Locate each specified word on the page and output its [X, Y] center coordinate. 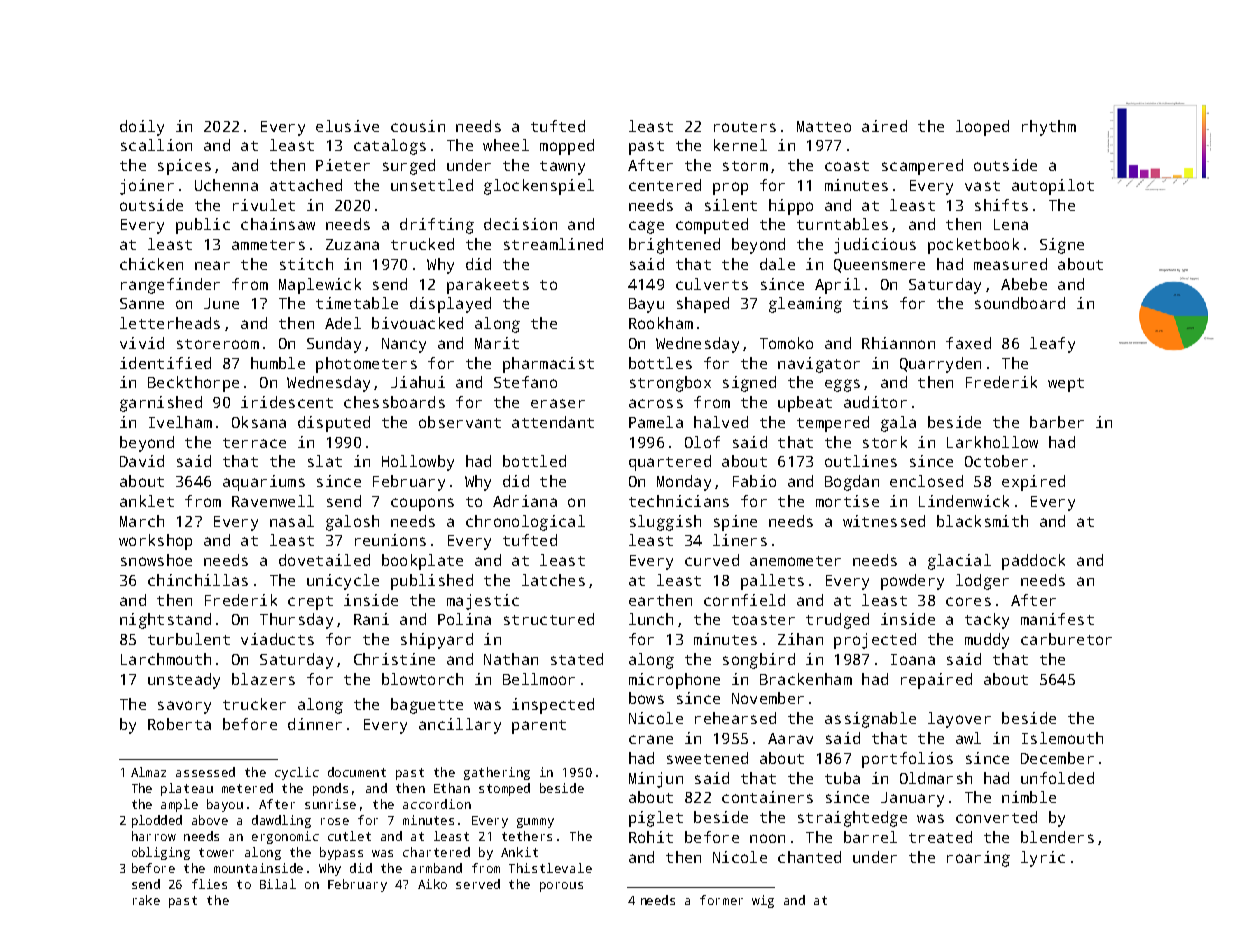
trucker [254, 704]
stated [577, 659]
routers [745, 127]
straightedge [852, 819]
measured [1010, 264]
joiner [147, 187]
